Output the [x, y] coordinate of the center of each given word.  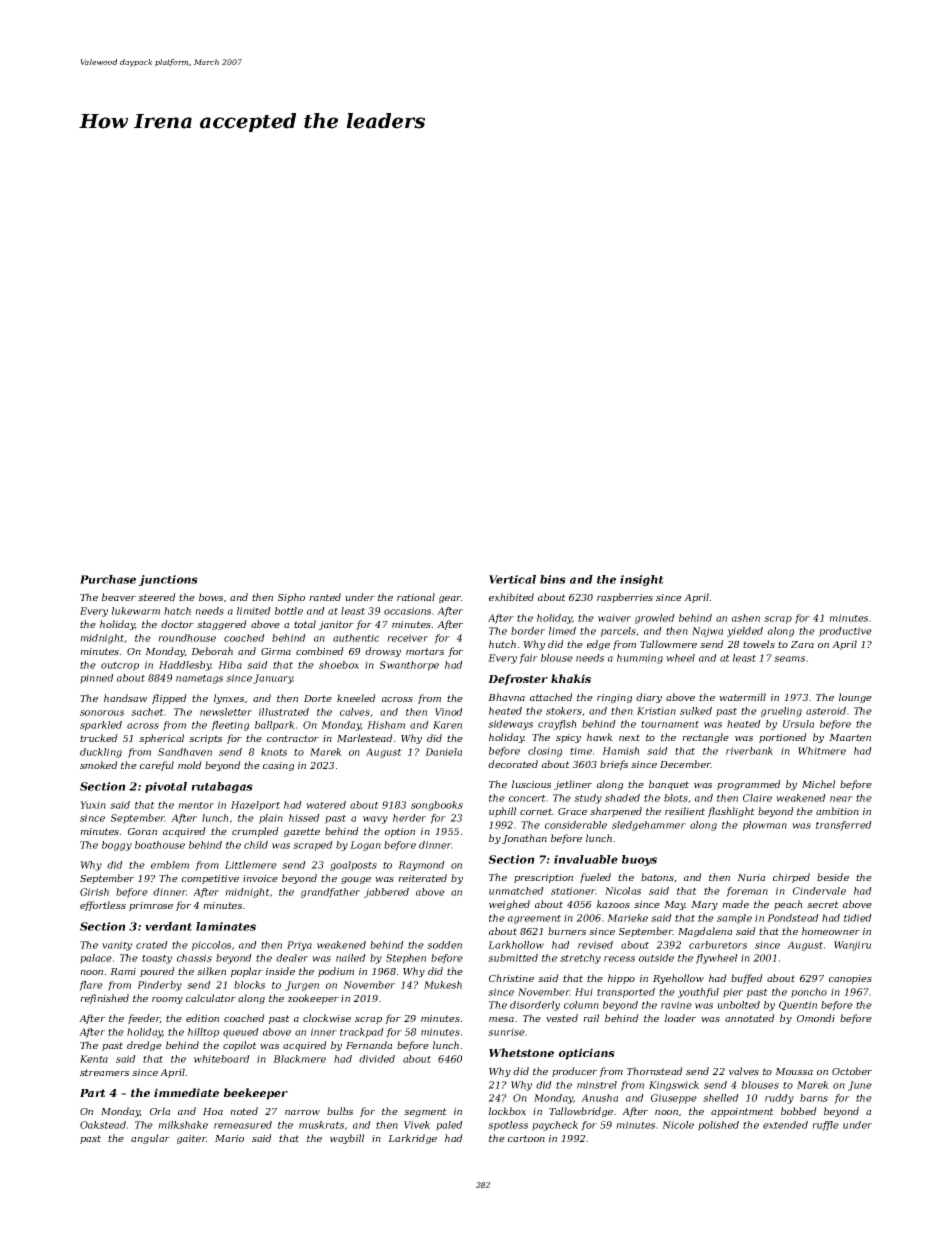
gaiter [191, 1139]
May [675, 905]
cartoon [526, 1138]
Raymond [421, 866]
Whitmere [822, 751]
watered [326, 805]
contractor [293, 738]
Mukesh [443, 985]
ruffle [825, 1126]
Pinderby [159, 986]
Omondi [816, 1018]
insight [642, 580]
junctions [168, 580]
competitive [210, 879]
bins [553, 579]
